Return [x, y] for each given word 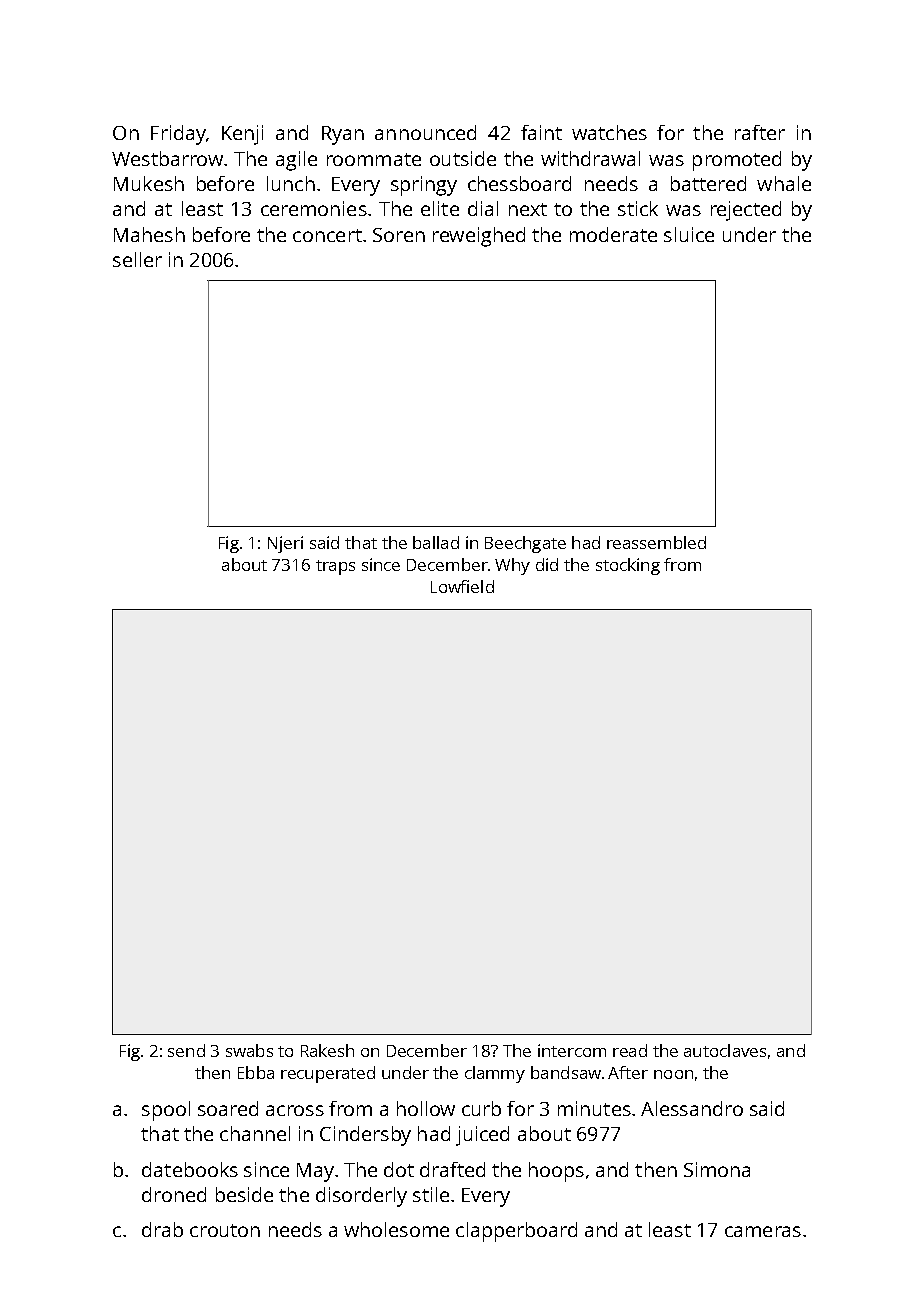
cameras [763, 1231]
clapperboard [516, 1232]
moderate [613, 234]
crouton [225, 1230]
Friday [178, 135]
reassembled [656, 542]
